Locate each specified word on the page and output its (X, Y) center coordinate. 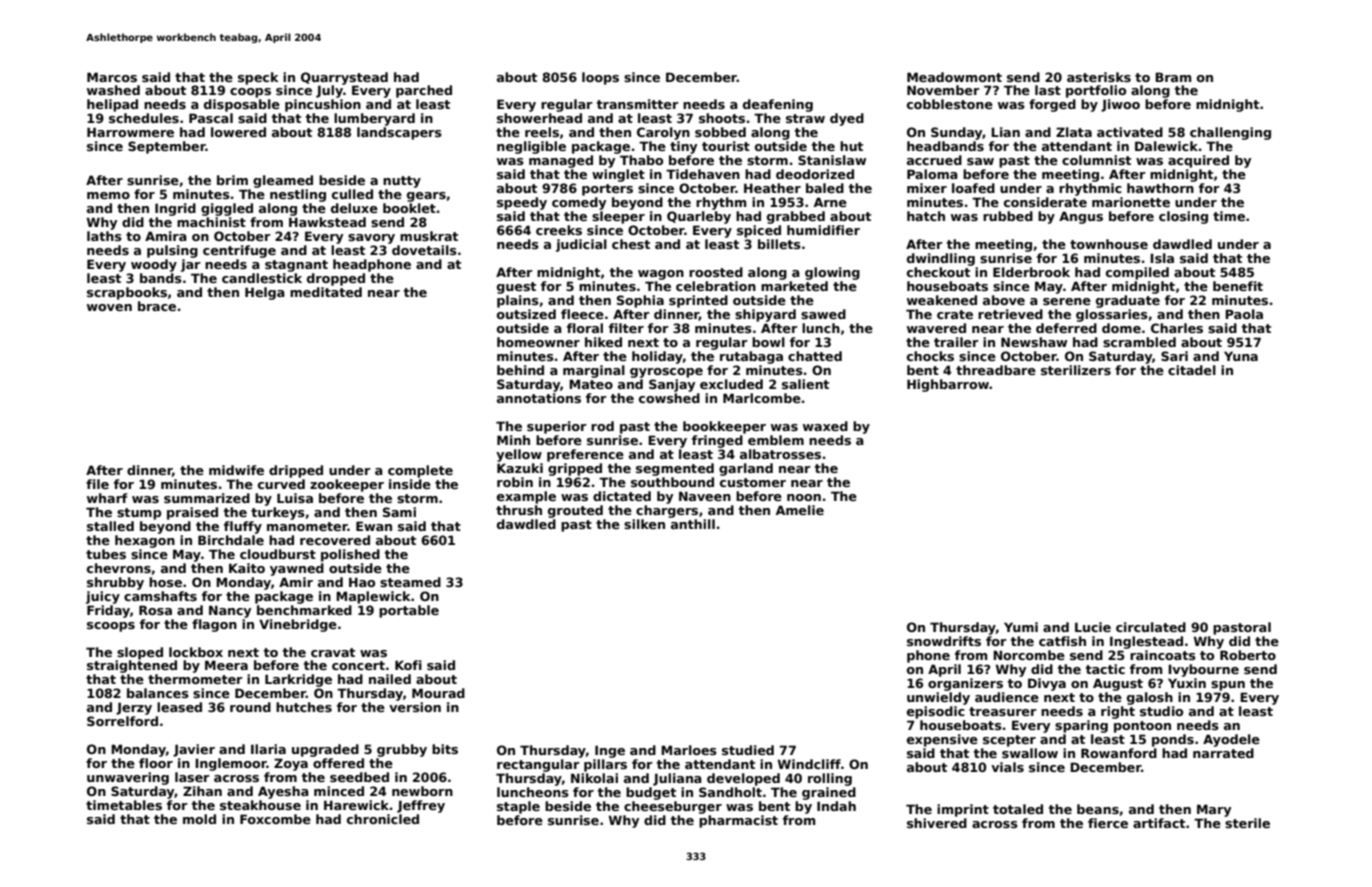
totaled (1018, 809)
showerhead (539, 118)
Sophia (640, 301)
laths (104, 236)
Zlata (1074, 132)
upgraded (325, 750)
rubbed (1008, 216)
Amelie (800, 510)
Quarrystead (344, 78)
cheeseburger (673, 807)
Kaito (247, 568)
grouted (575, 511)
